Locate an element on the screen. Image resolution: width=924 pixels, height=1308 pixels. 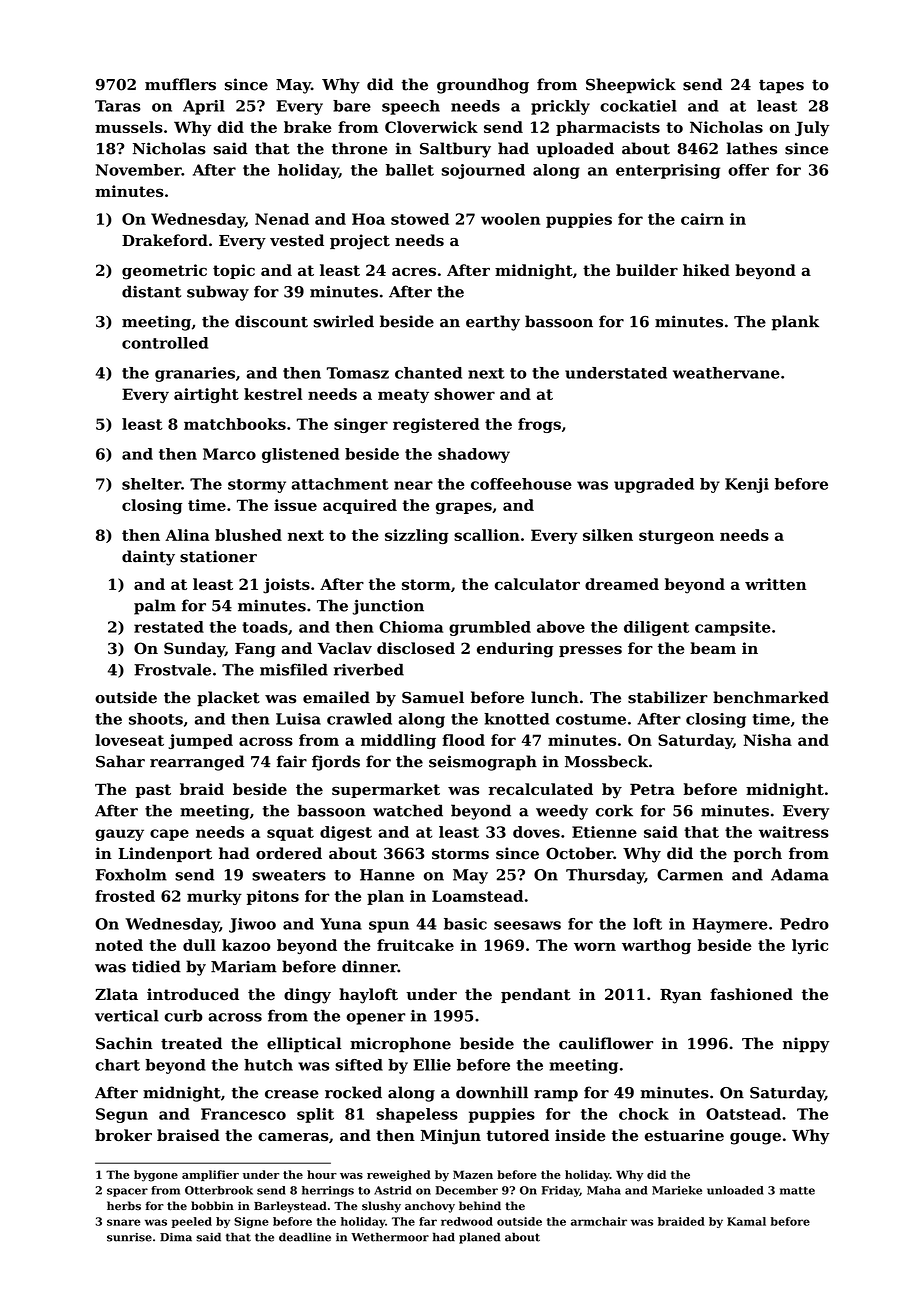
Taras is located at coordinates (117, 106).
